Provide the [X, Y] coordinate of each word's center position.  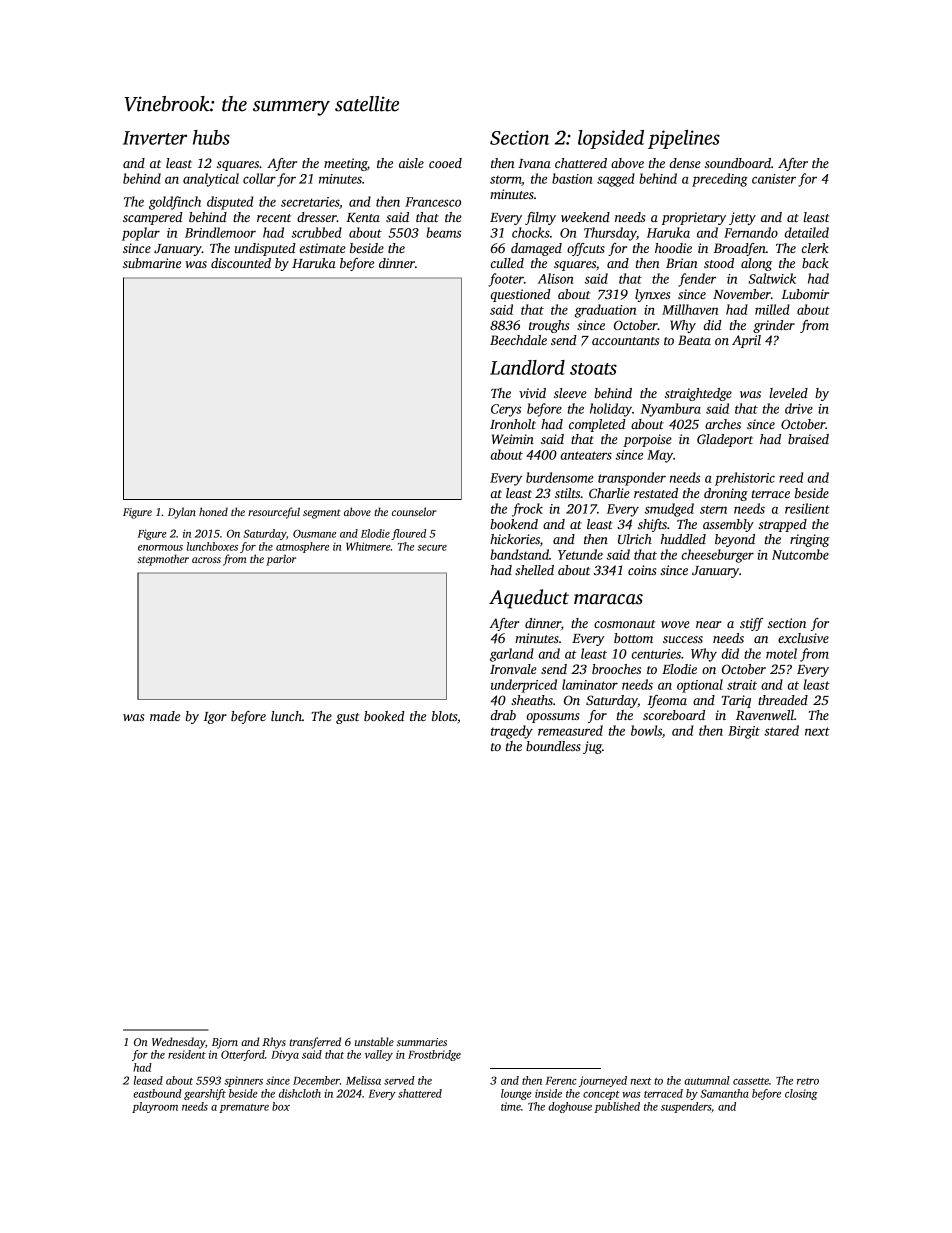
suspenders [686, 1107]
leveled [789, 393]
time [511, 1106]
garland [512, 655]
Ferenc [561, 1081]
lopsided [611, 139]
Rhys [274, 1043]
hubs [211, 137]
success [683, 639]
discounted [241, 263]
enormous [160, 548]
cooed [445, 163]
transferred [315, 1043]
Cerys [506, 410]
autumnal [707, 1080]
